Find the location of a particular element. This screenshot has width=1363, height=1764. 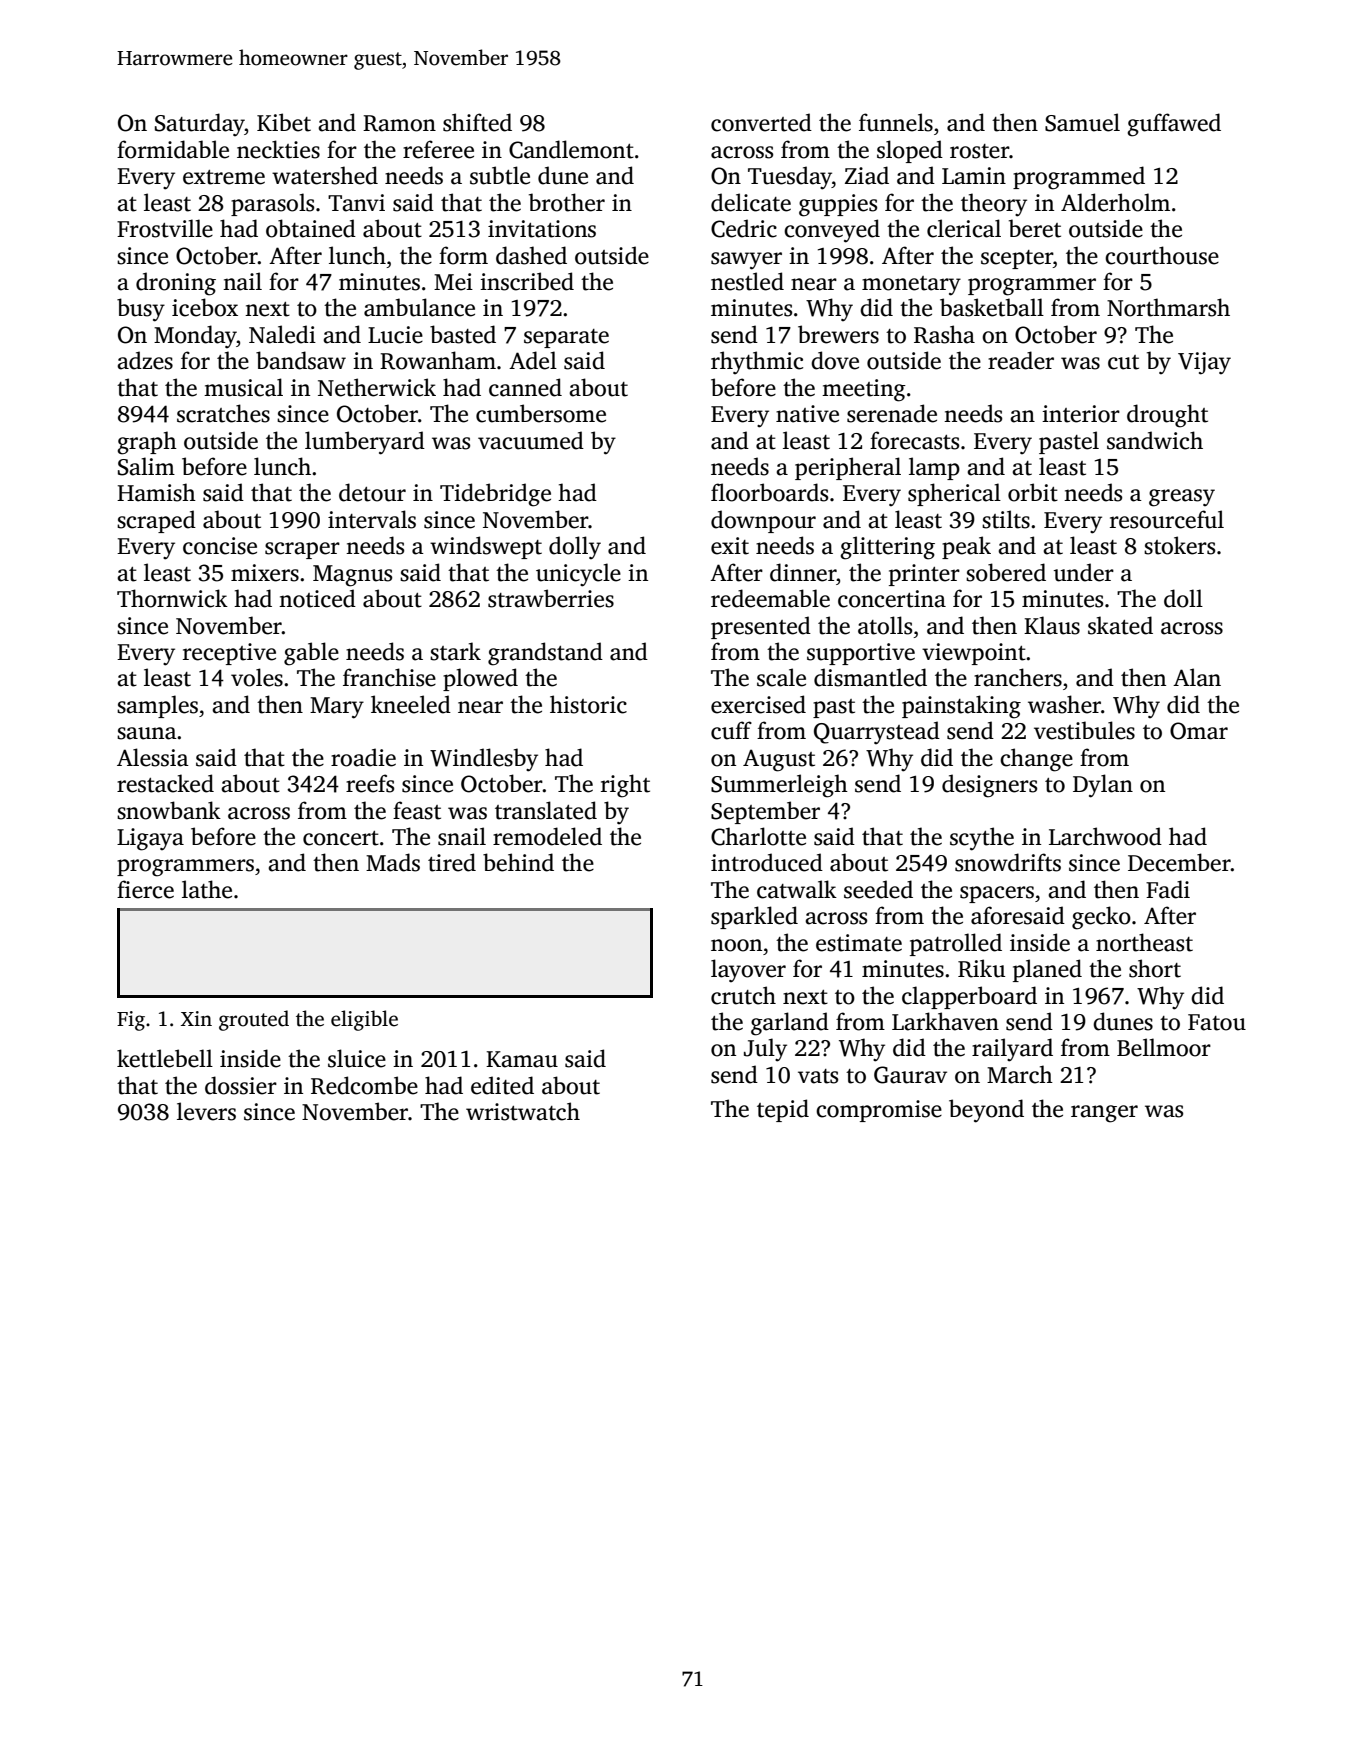

Samuel is located at coordinates (1082, 122).
